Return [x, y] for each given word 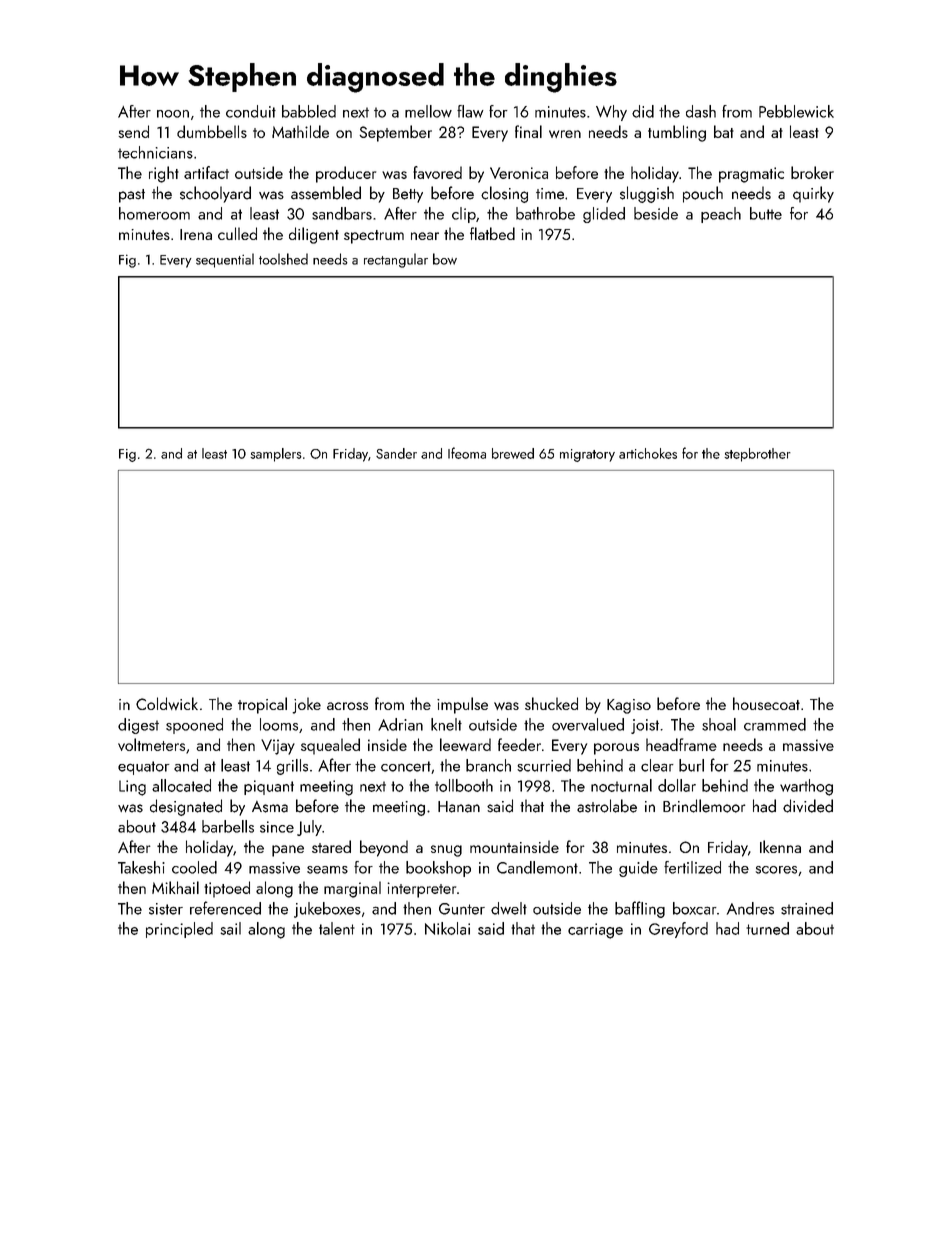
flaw [470, 111]
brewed [513, 453]
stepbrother [757, 455]
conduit [251, 111]
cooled [194, 867]
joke [306, 705]
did [643, 111]
